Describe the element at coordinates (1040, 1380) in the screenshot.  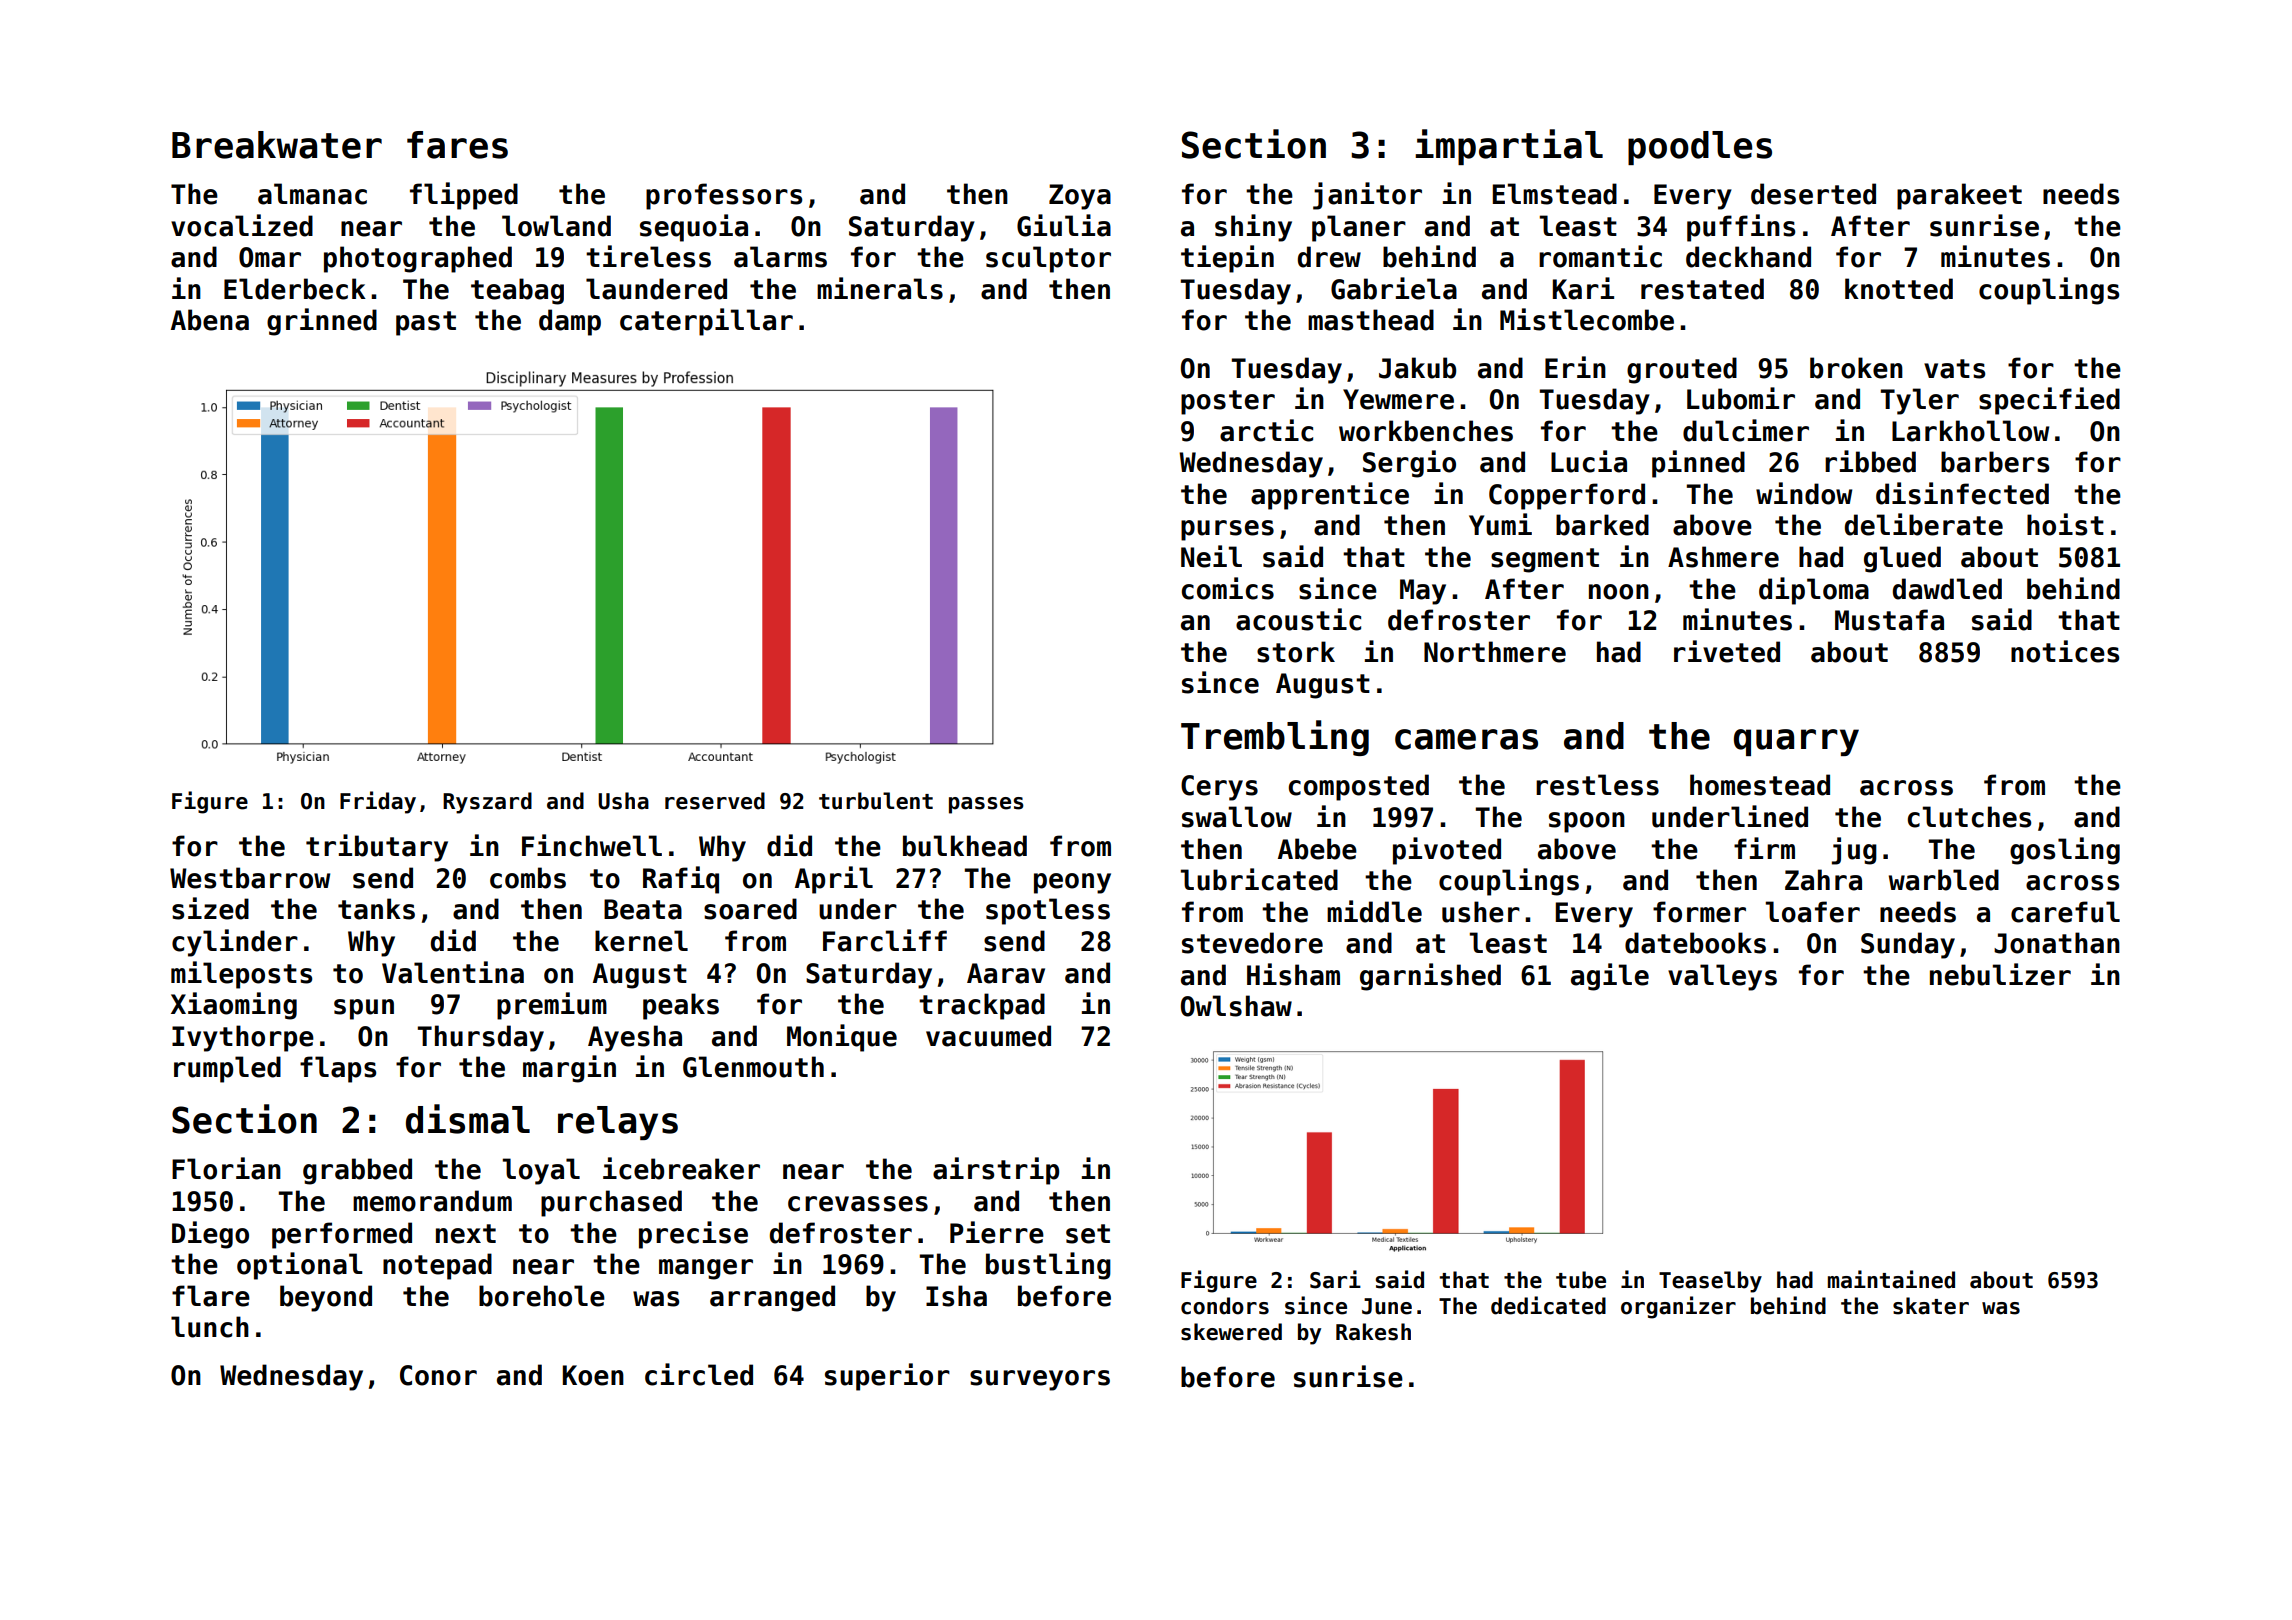
I see `surveyors` at that location.
